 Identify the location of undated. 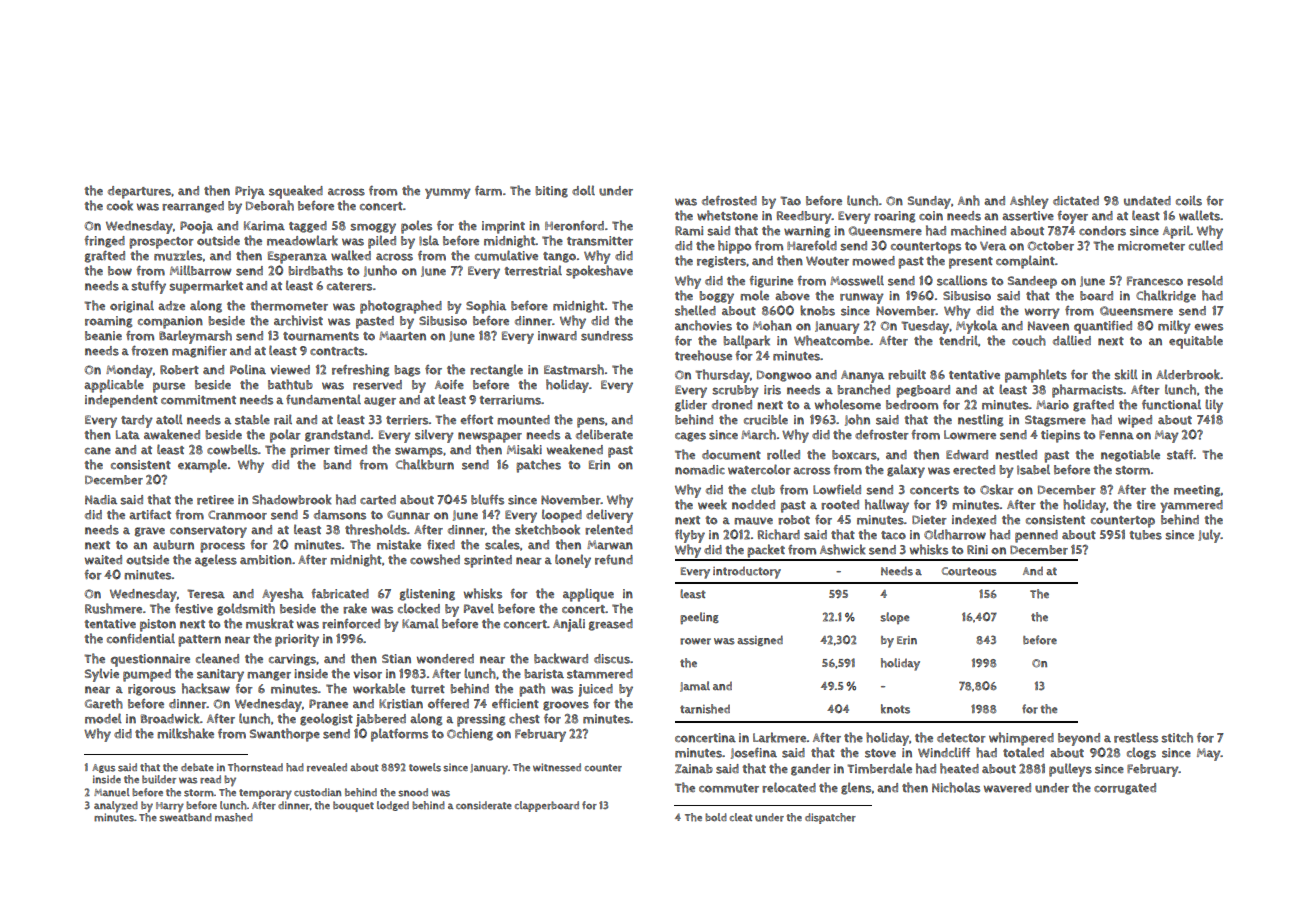
(1147, 201).
